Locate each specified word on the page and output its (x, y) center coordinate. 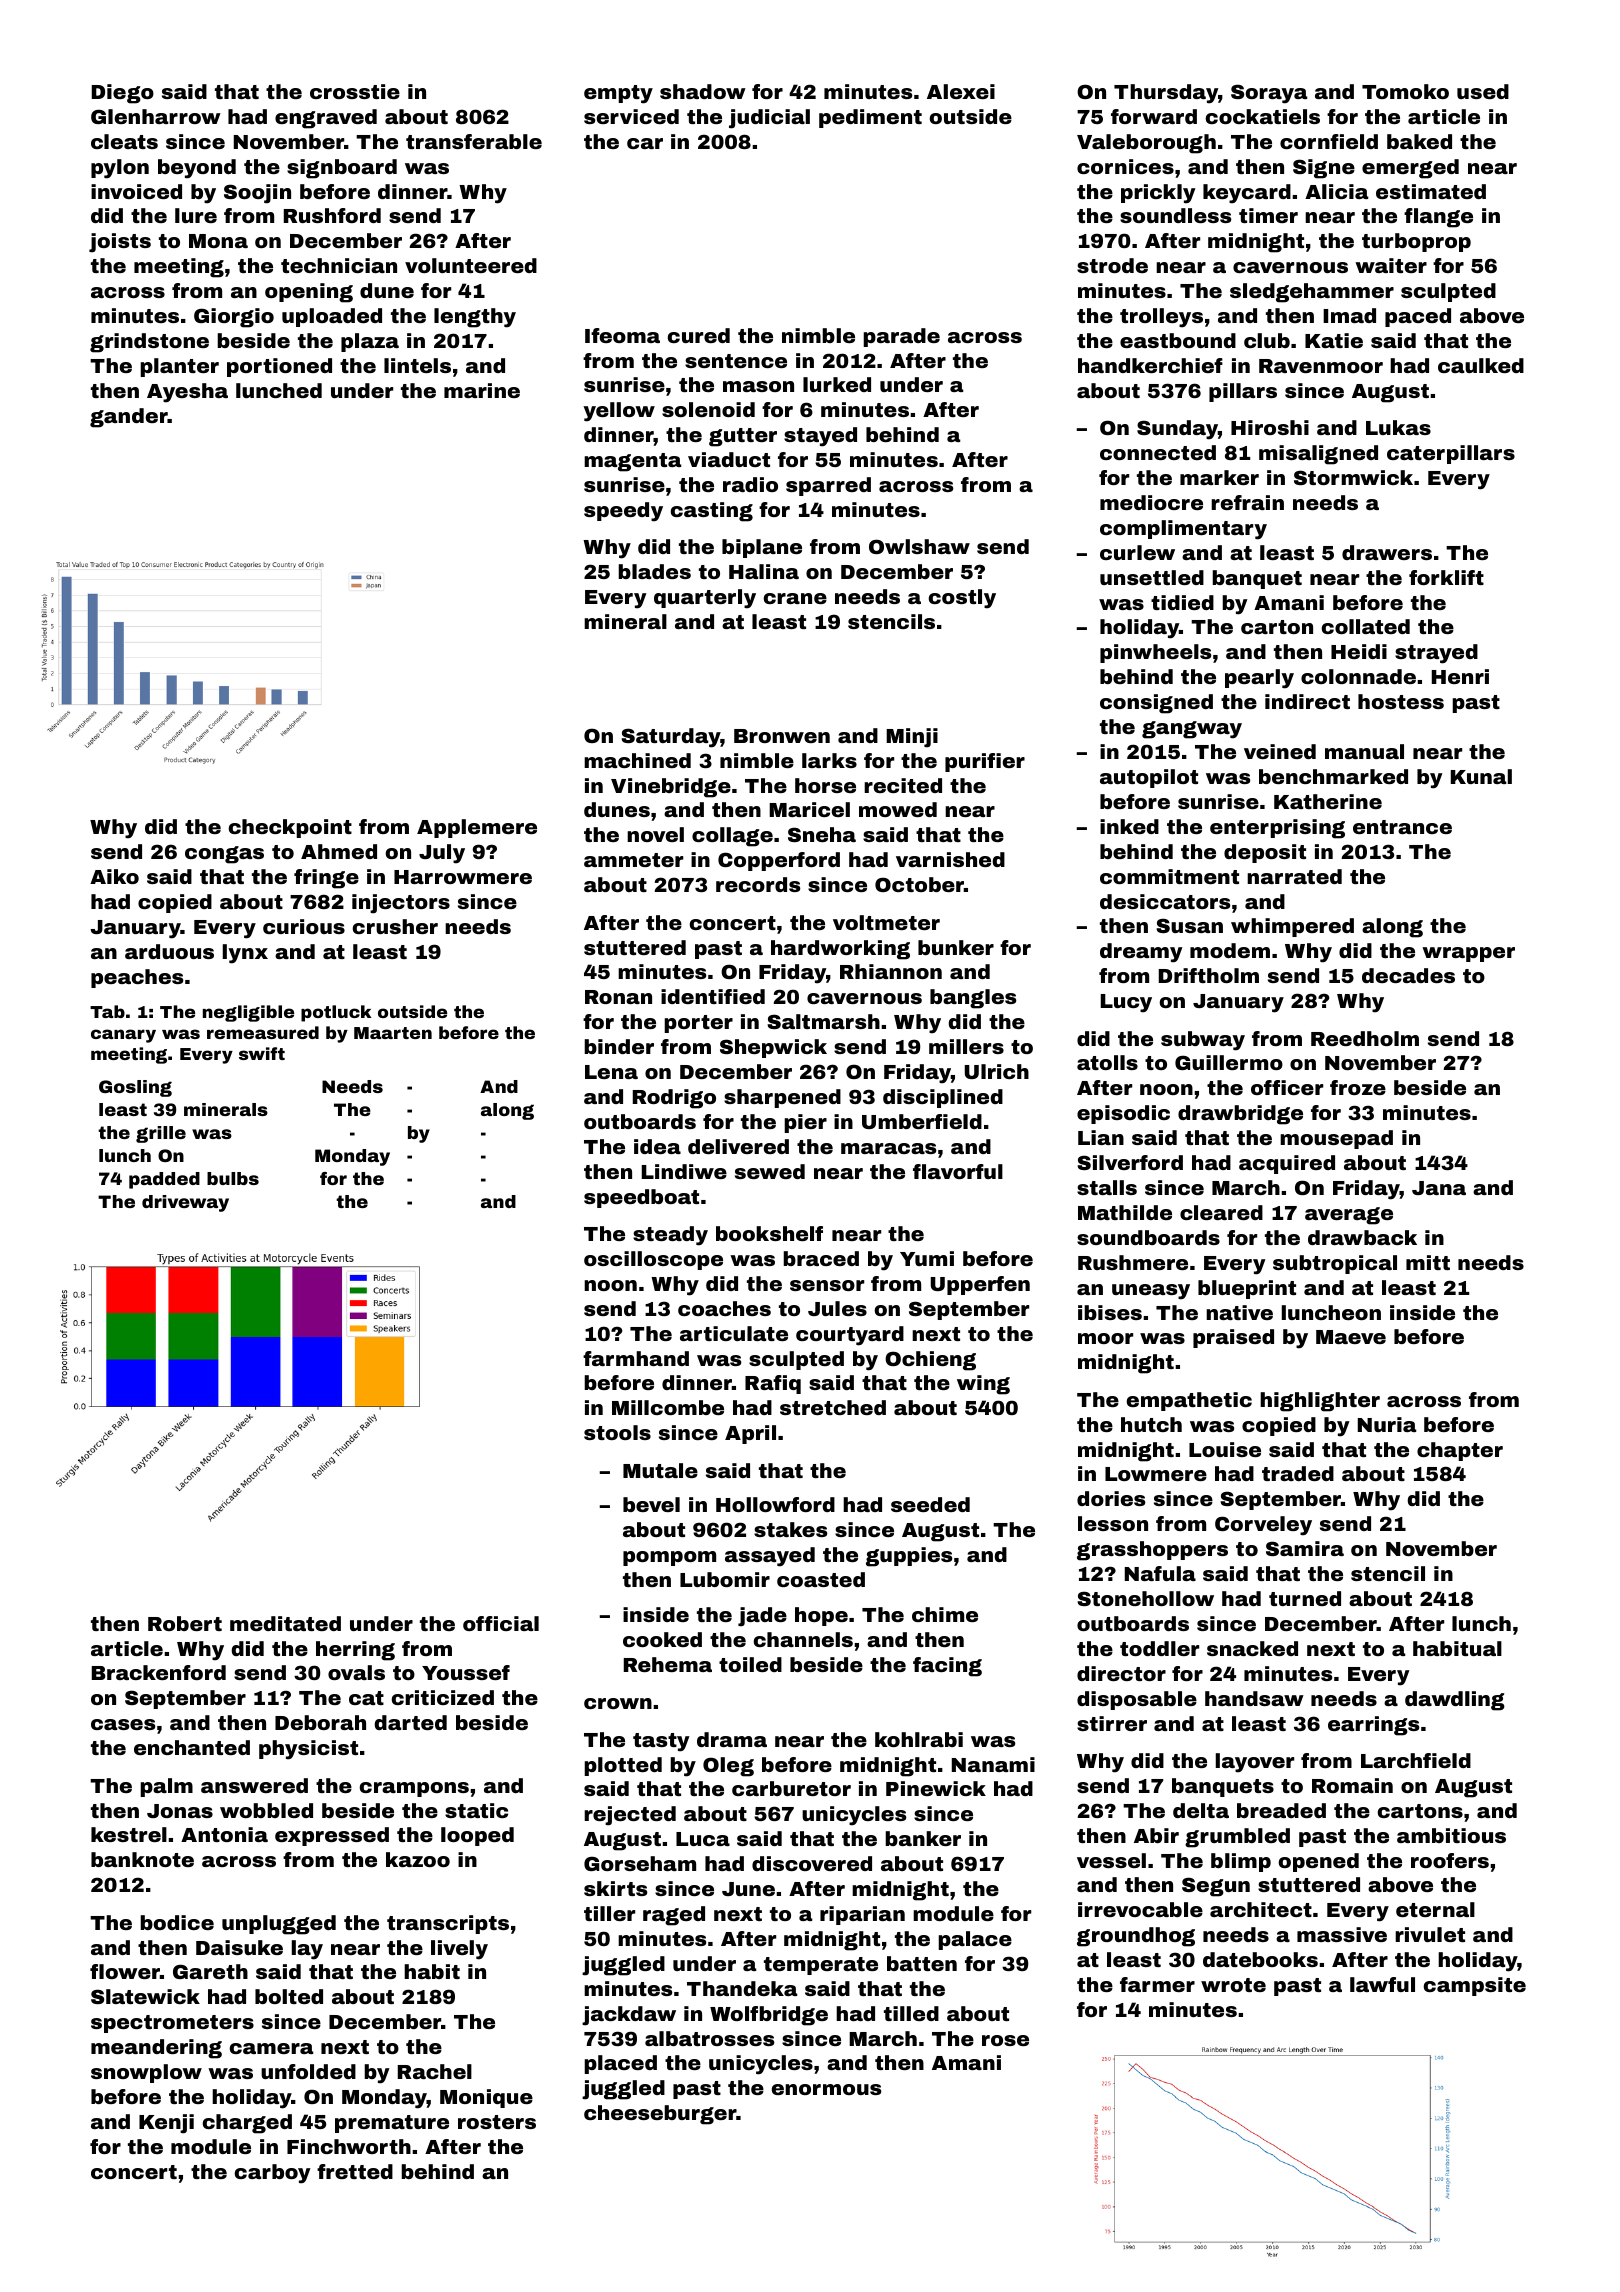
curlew (1137, 552)
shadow (703, 91)
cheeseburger (660, 2115)
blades (654, 571)
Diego (123, 94)
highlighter (1320, 1402)
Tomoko (1405, 91)
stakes (790, 1529)
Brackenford (159, 1672)
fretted (355, 2171)
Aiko (114, 876)
